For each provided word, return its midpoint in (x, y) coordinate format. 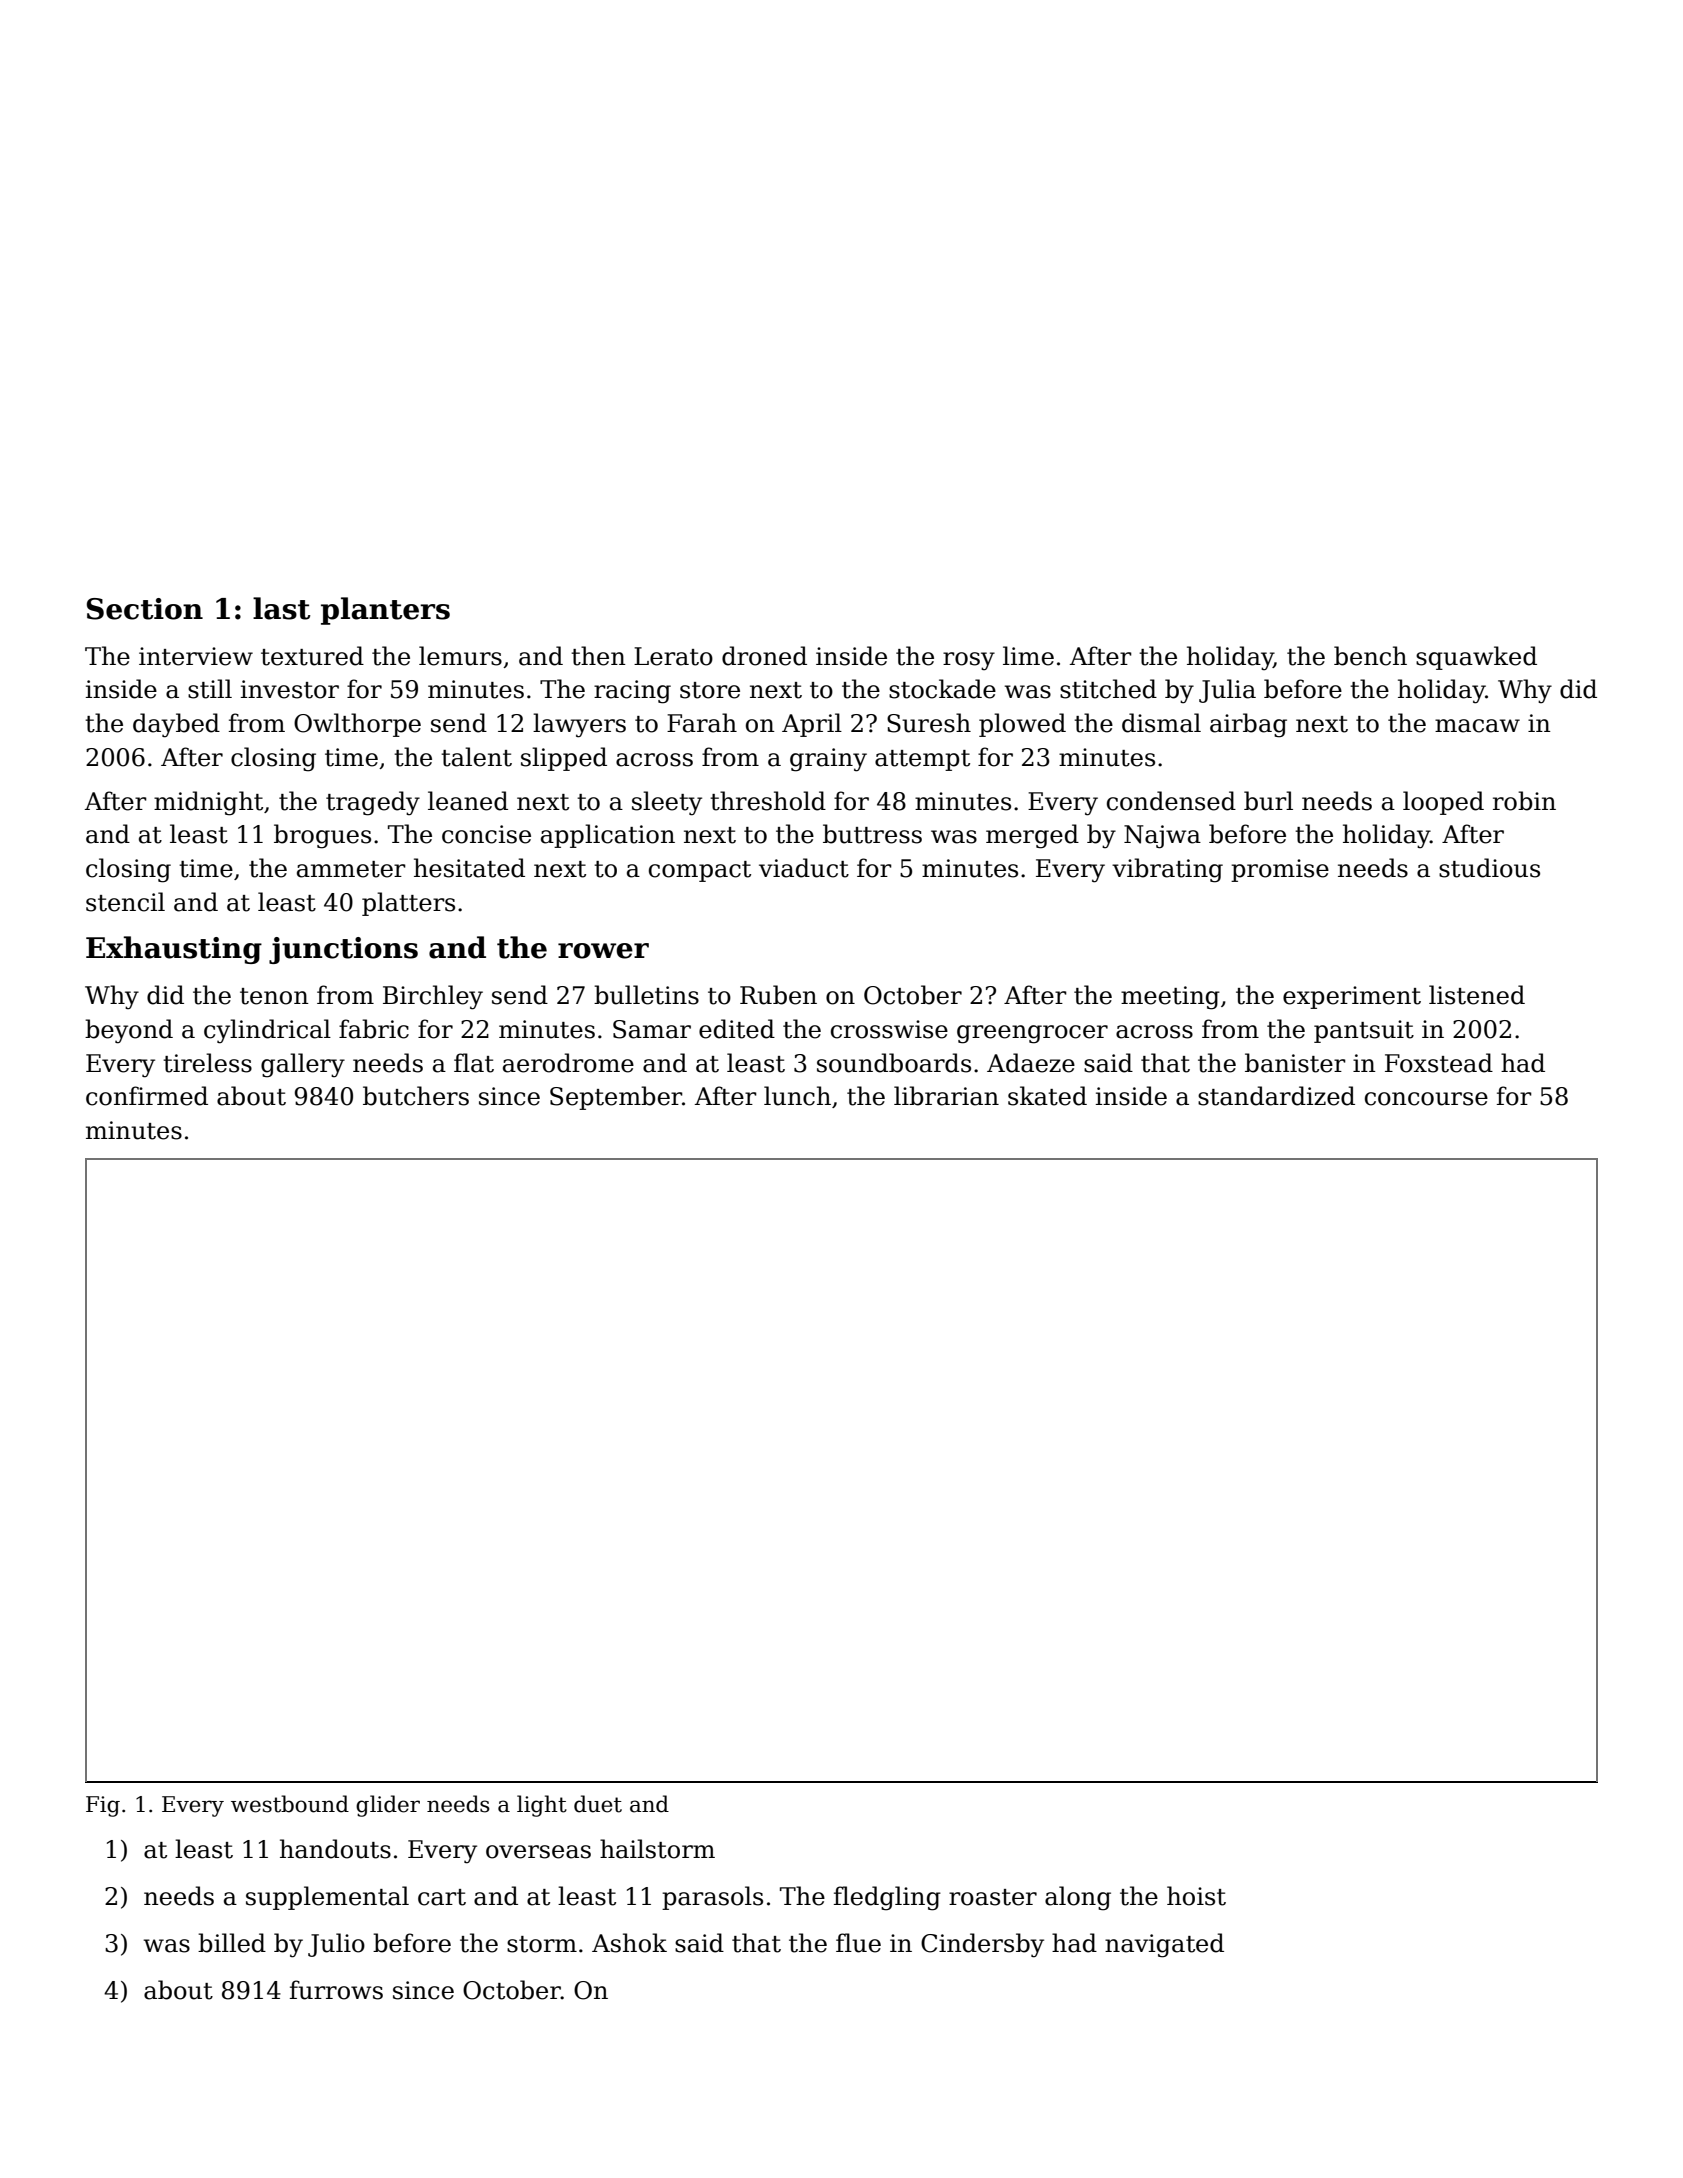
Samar (652, 1029)
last (281, 608)
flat (474, 1063)
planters (385, 611)
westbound (290, 1804)
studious (1489, 868)
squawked (1476, 658)
